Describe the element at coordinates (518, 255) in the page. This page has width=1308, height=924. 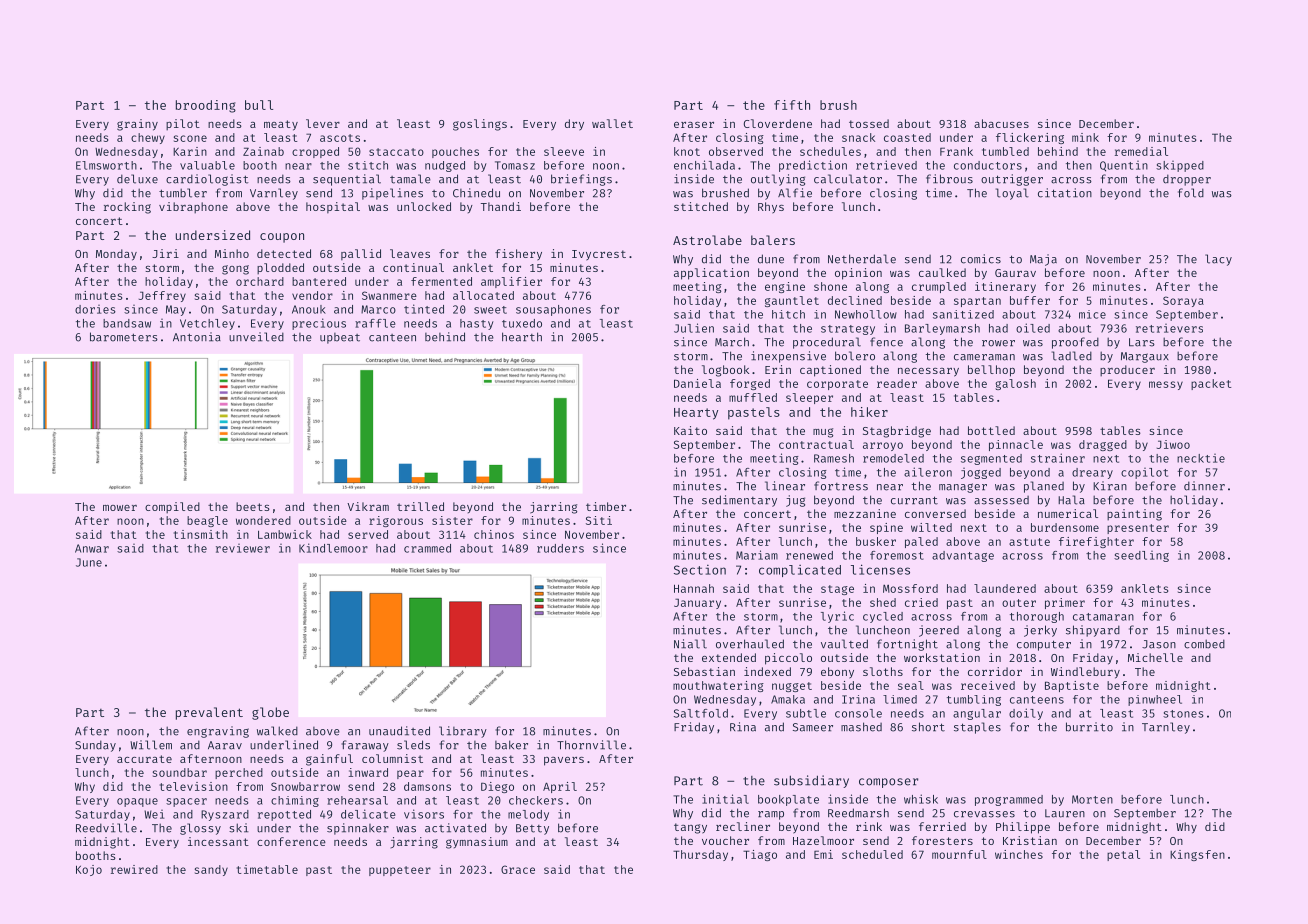
I see `fishery` at that location.
